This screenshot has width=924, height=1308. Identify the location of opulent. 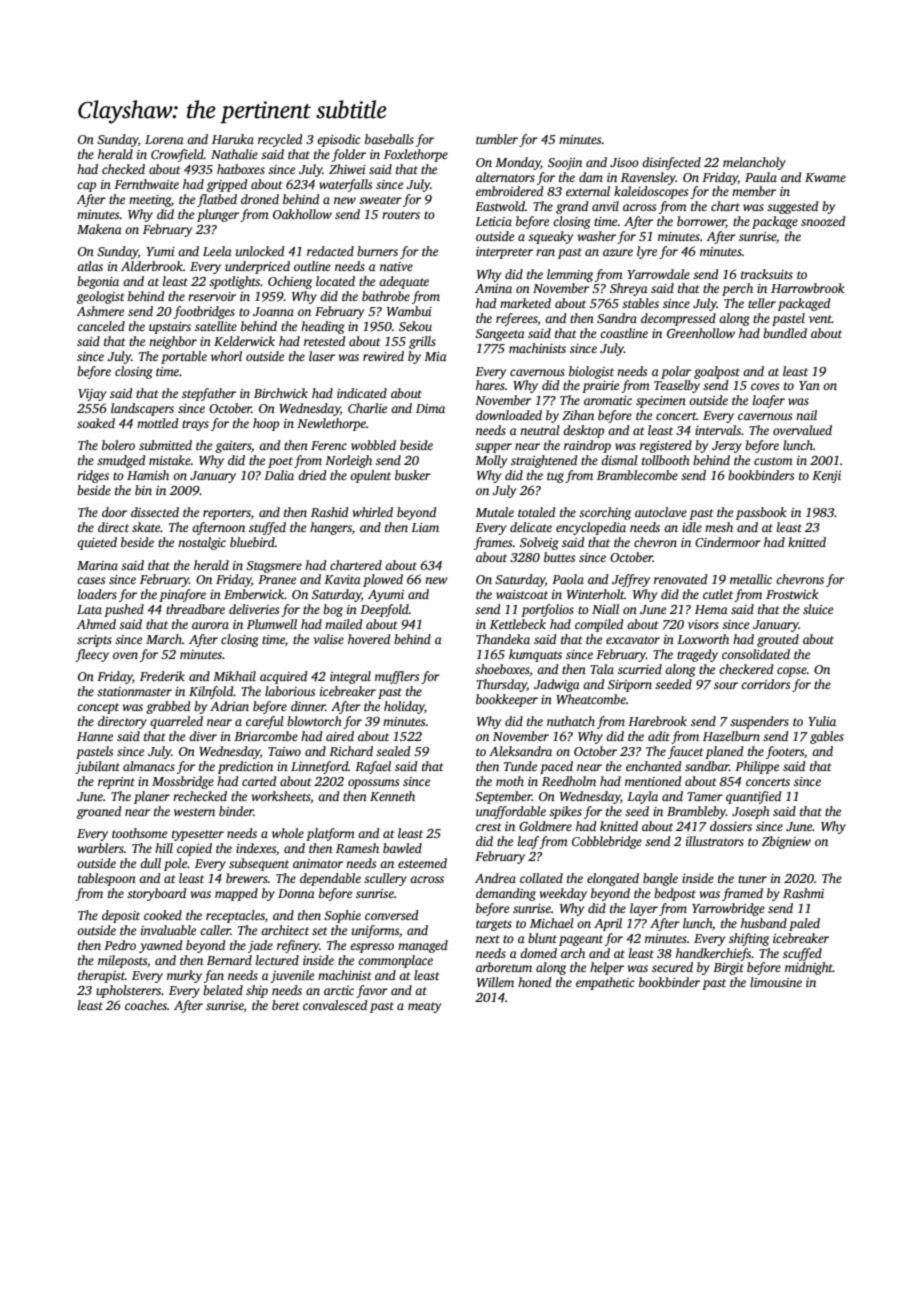
(370, 476).
